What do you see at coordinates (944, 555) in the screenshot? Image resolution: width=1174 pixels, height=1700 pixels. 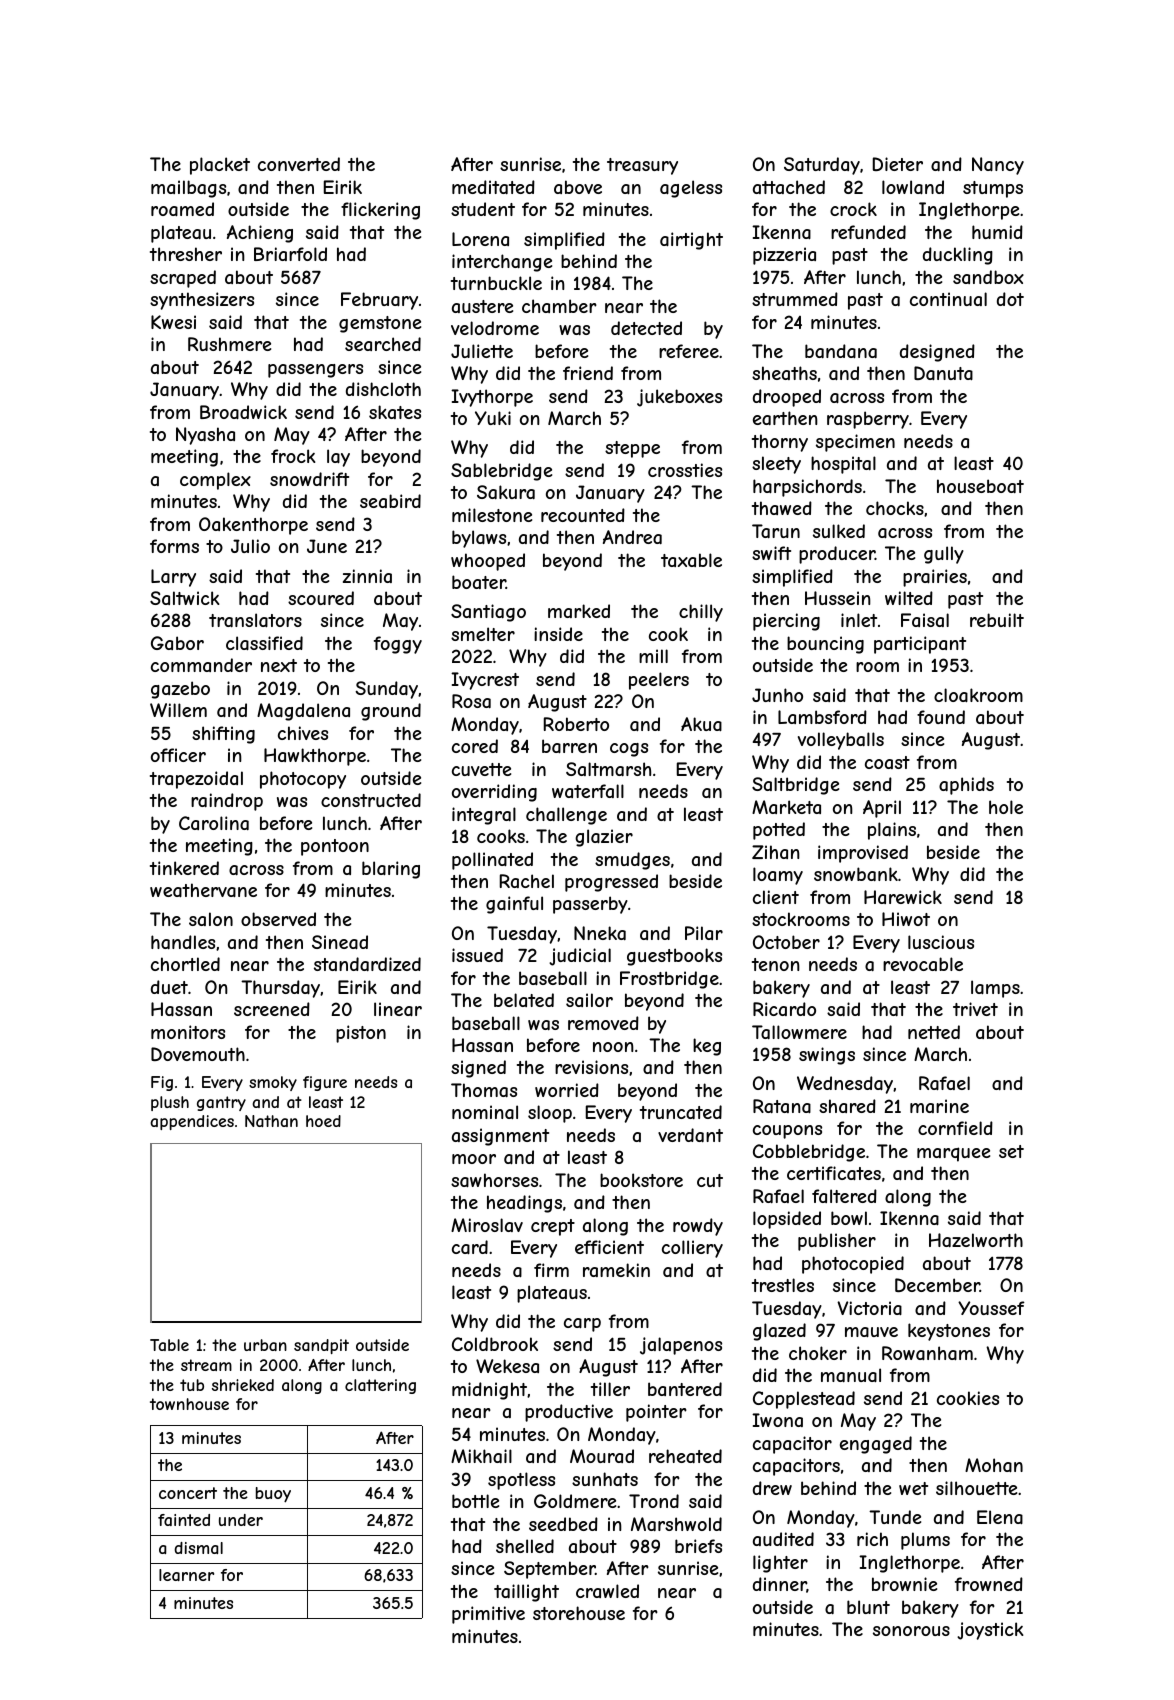 I see `gully` at bounding box center [944, 555].
